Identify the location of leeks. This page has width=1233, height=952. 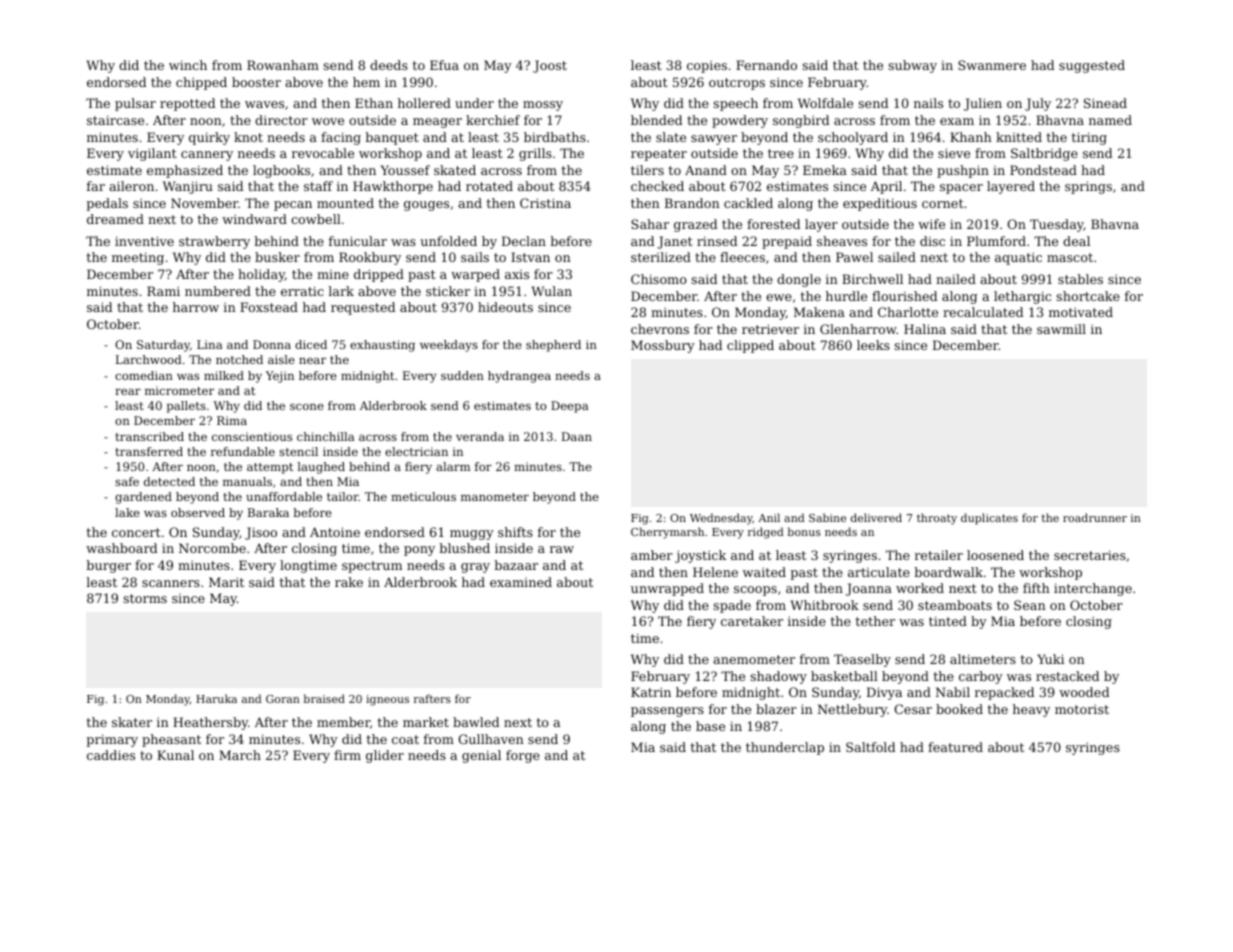
(873, 345).
